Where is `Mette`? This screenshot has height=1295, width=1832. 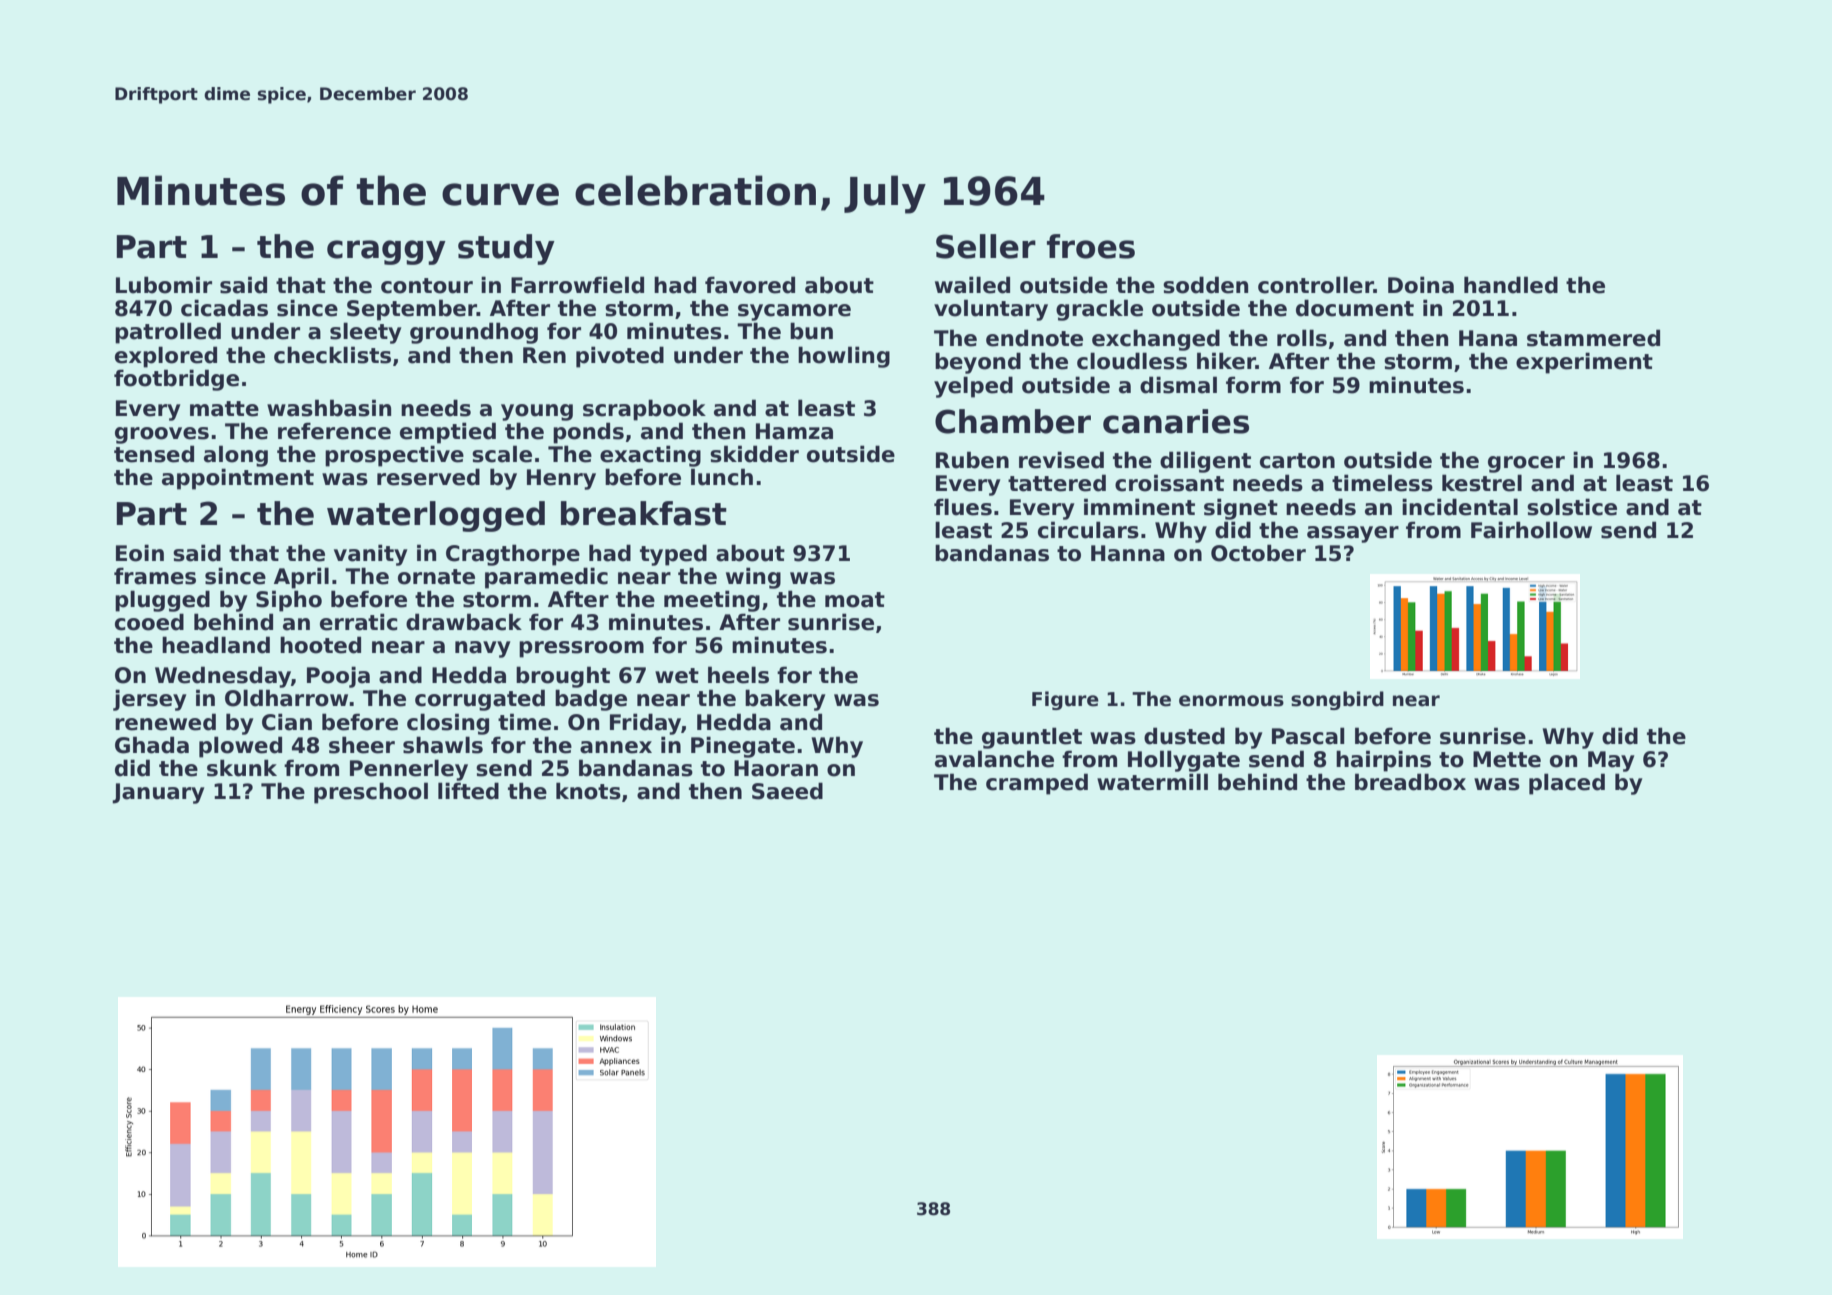
Mette is located at coordinates (1507, 759).
